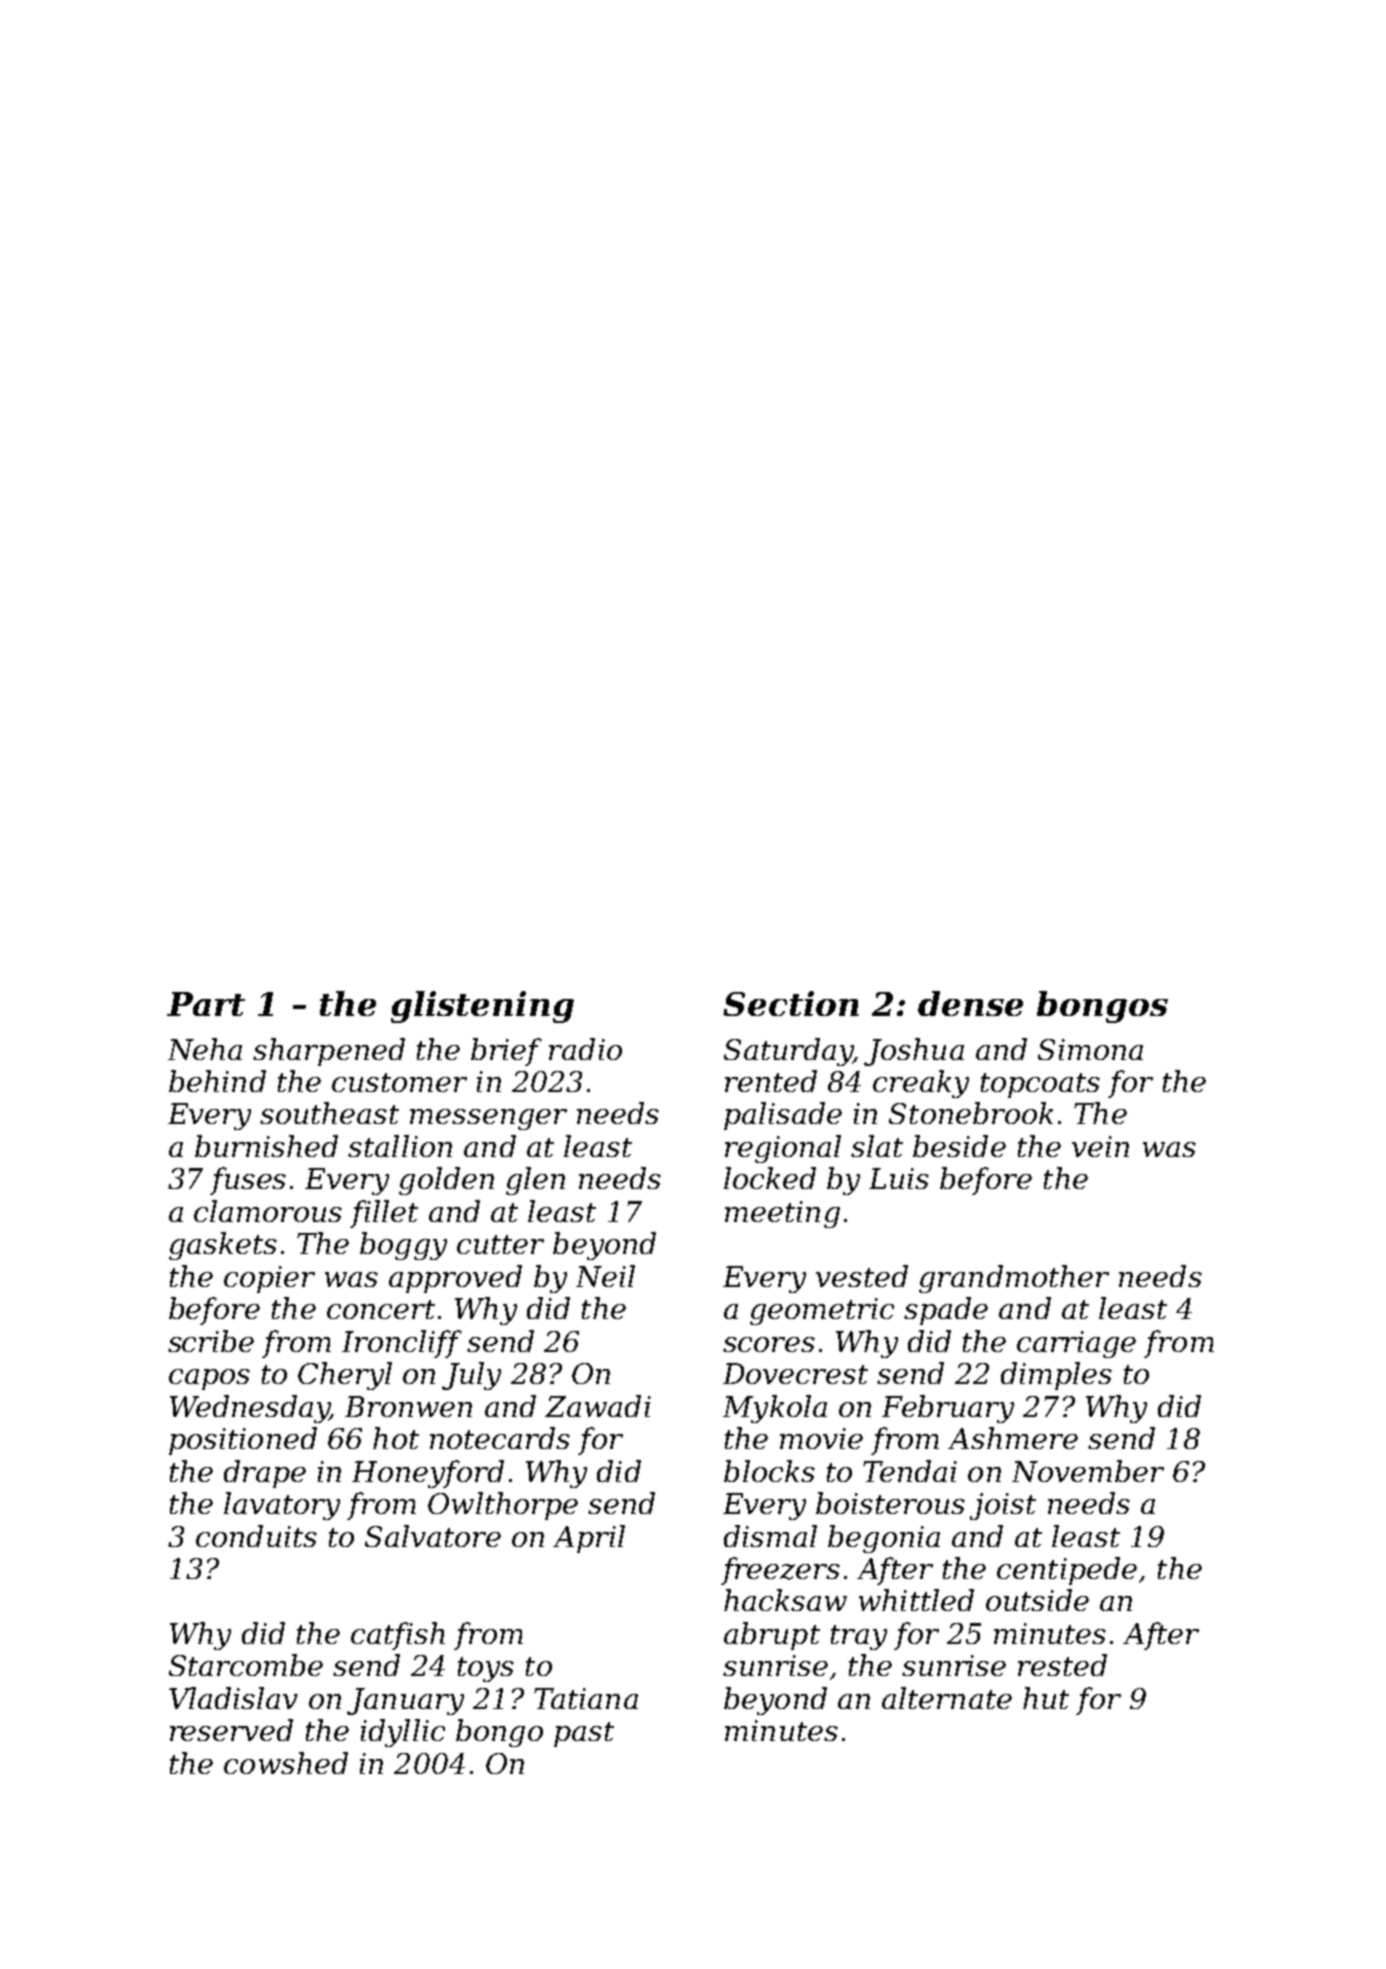 The image size is (1386, 1969). Describe the element at coordinates (970, 1003) in the screenshot. I see `dense` at that location.
